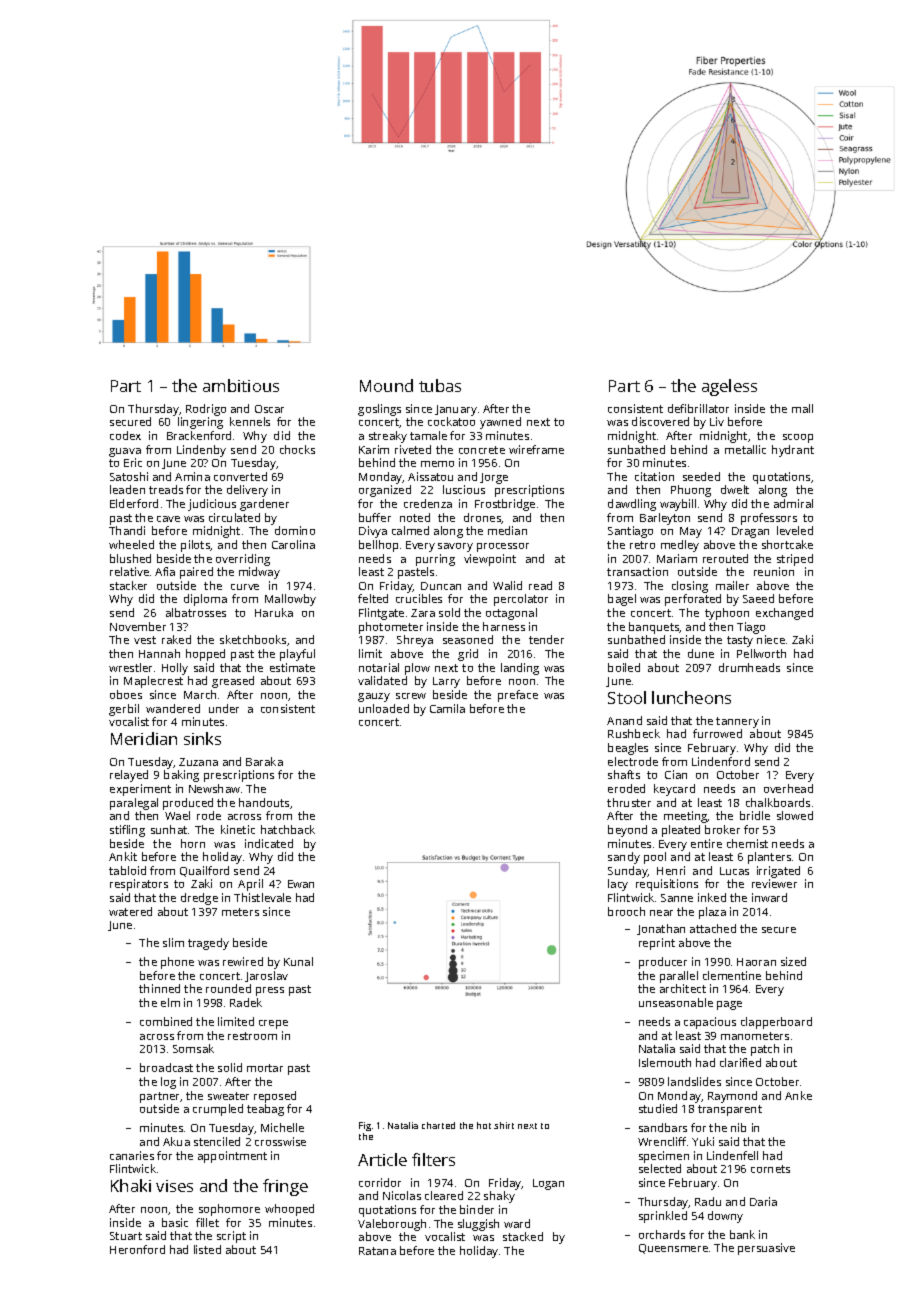  I want to click on listed, so click(207, 1249).
